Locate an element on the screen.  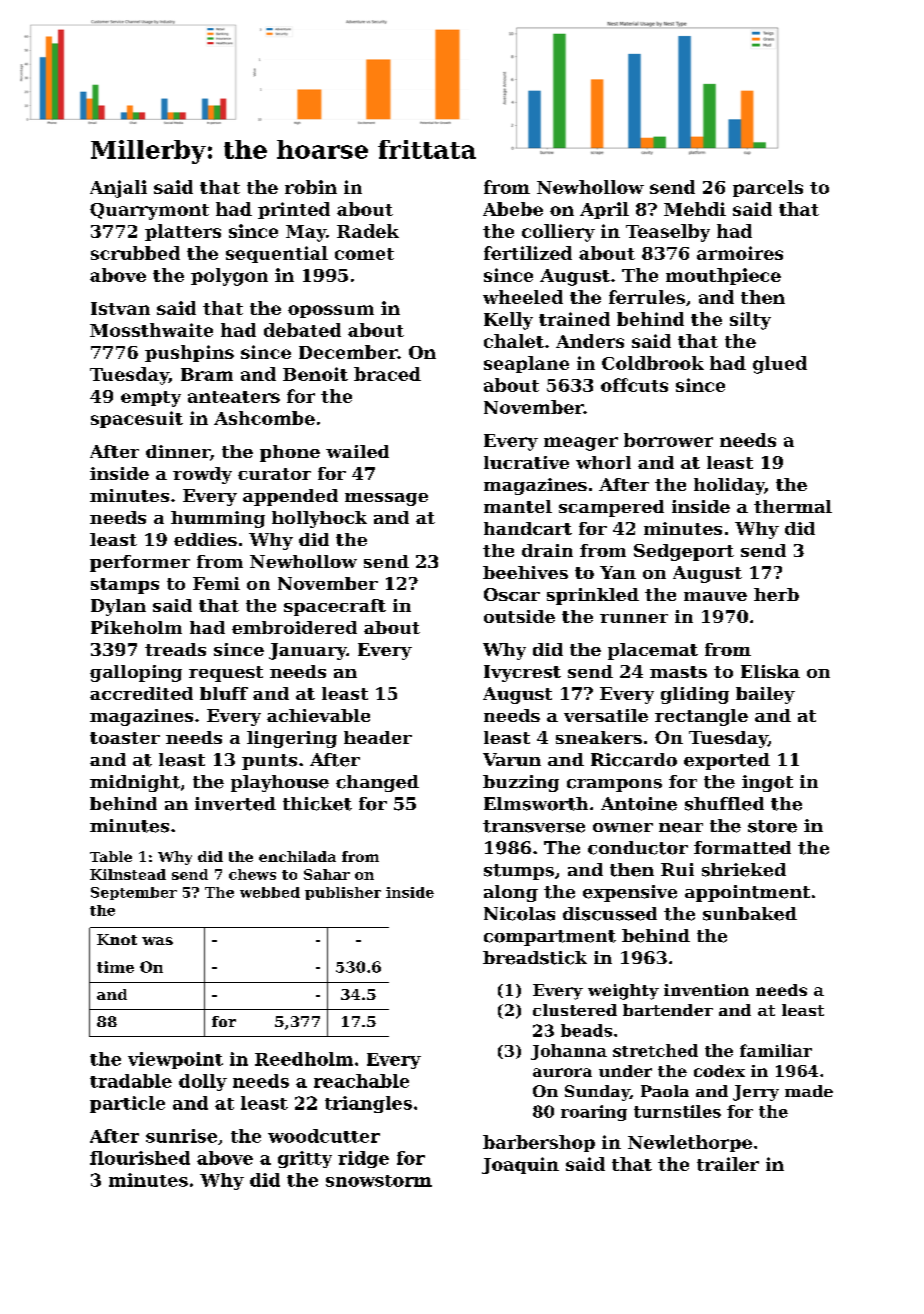
eddies is located at coordinates (205, 539).
